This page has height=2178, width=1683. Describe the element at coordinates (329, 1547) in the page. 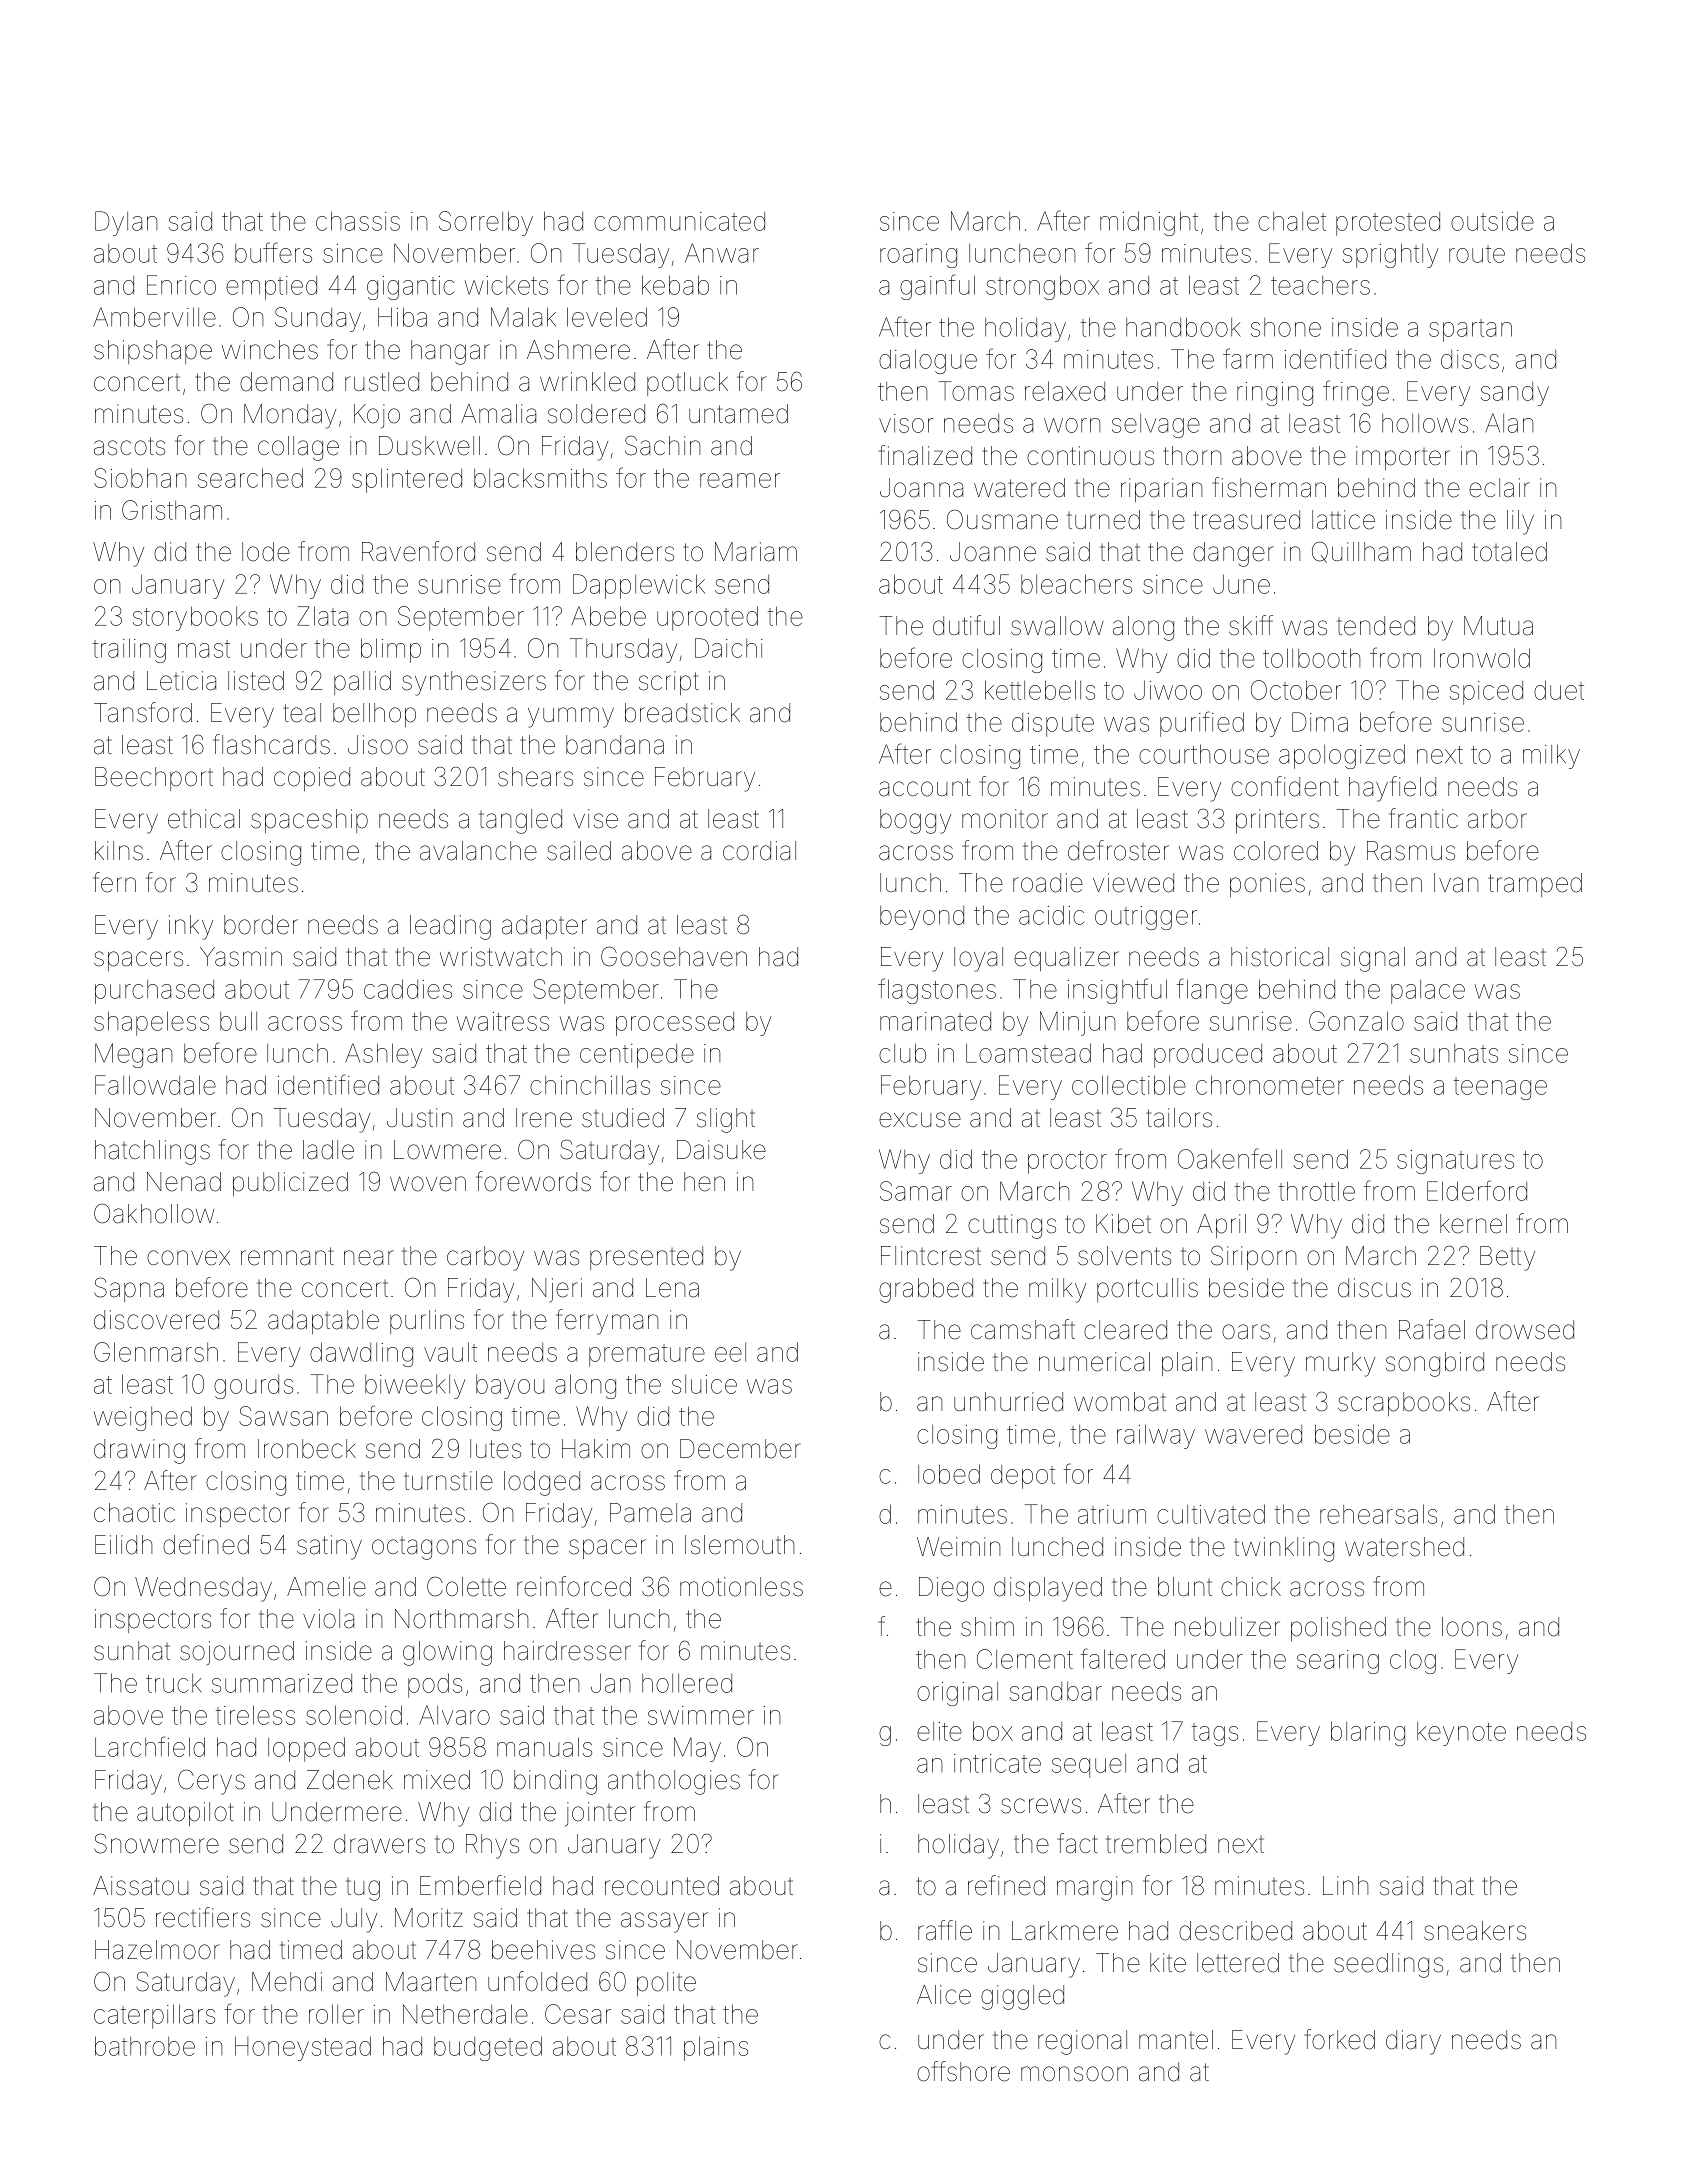

I see `satiny` at that location.
